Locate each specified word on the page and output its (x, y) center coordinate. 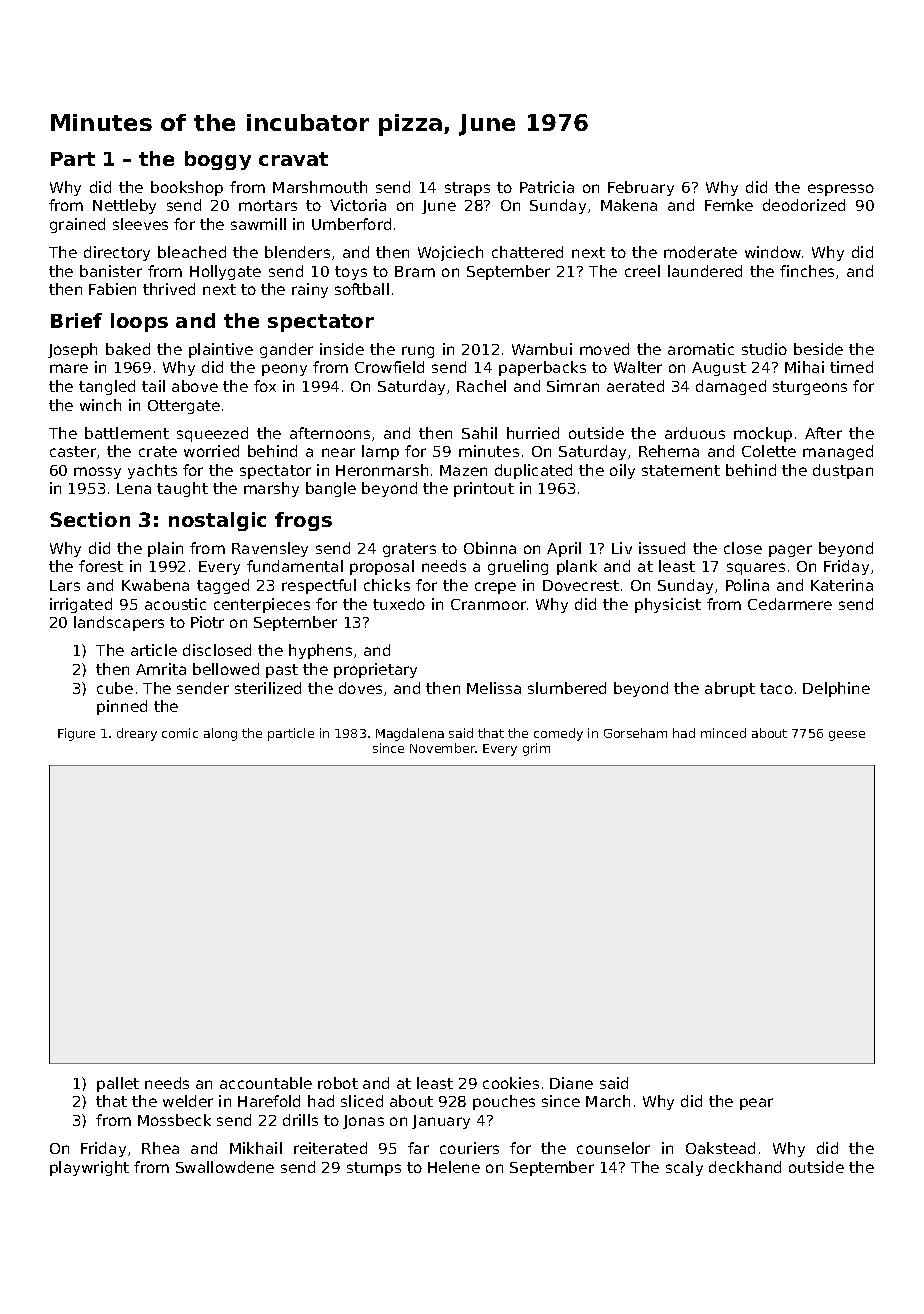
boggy (218, 160)
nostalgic (217, 521)
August (719, 369)
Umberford (351, 224)
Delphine (836, 689)
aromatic (701, 349)
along (220, 734)
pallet (118, 1084)
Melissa (494, 688)
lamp (380, 452)
